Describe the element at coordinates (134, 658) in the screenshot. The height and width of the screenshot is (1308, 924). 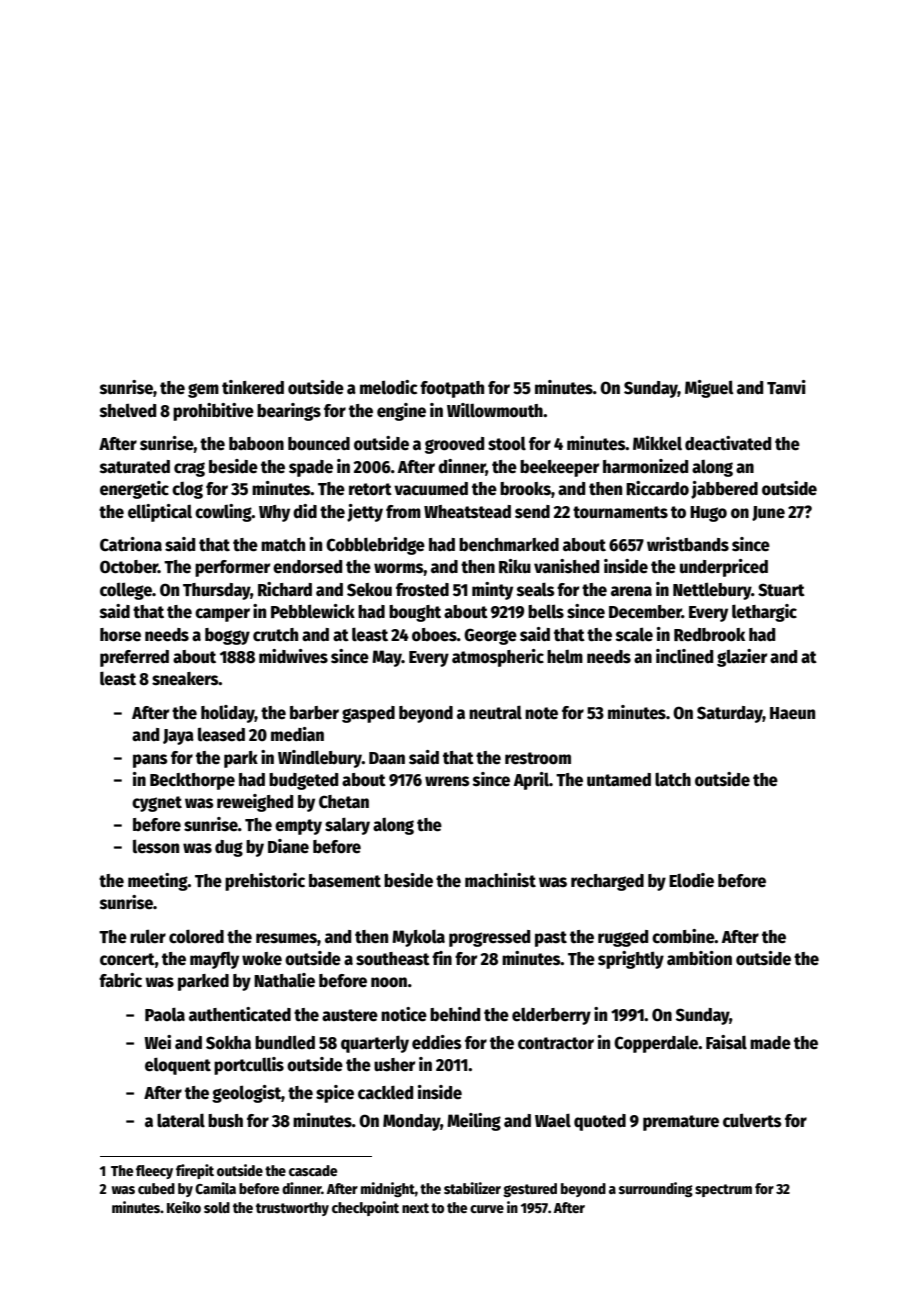
I see `preferred` at that location.
